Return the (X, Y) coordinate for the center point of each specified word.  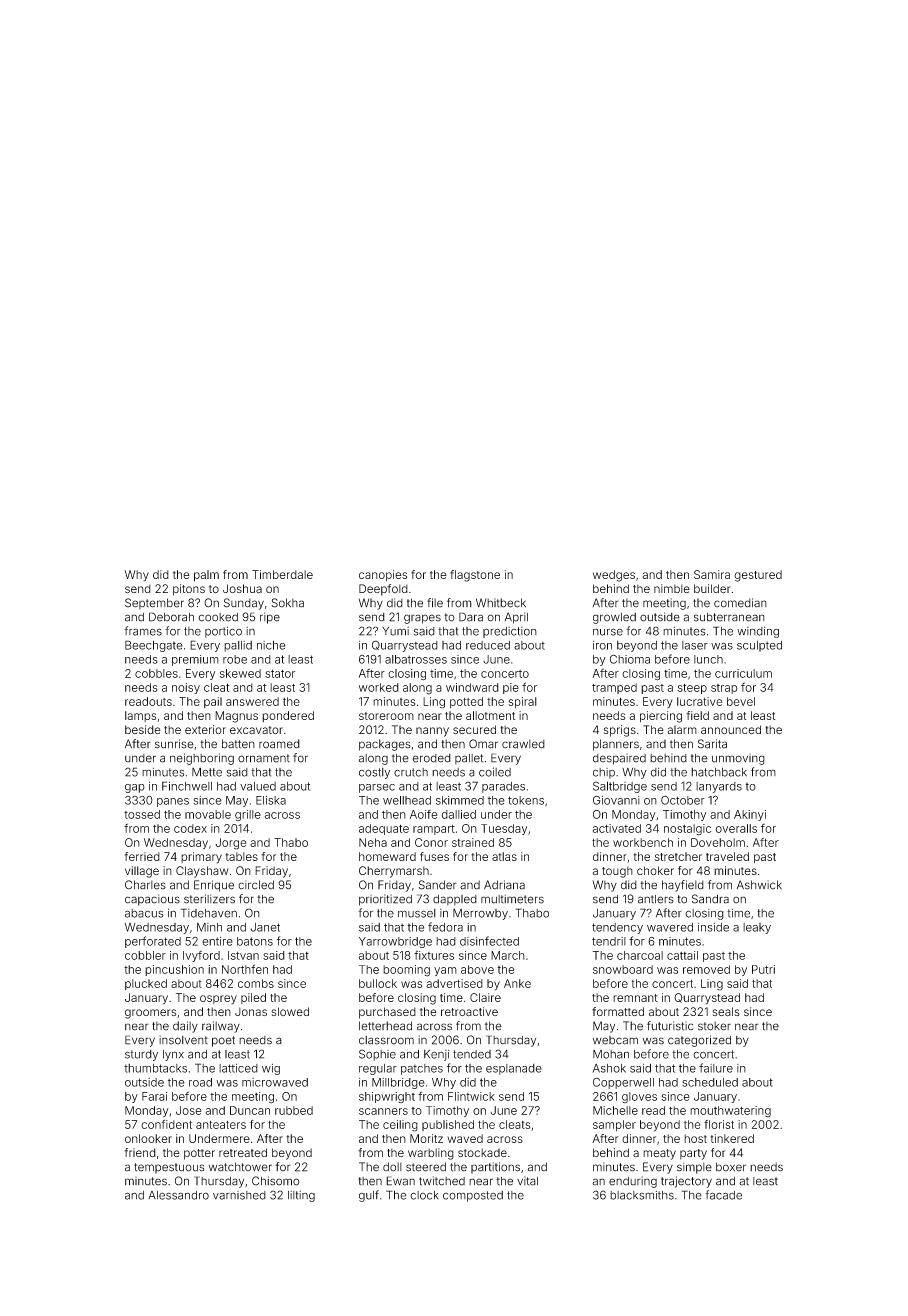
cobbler (145, 955)
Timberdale (282, 574)
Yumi (395, 631)
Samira (712, 574)
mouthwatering (730, 1112)
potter (199, 1154)
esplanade (514, 1069)
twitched (442, 1181)
